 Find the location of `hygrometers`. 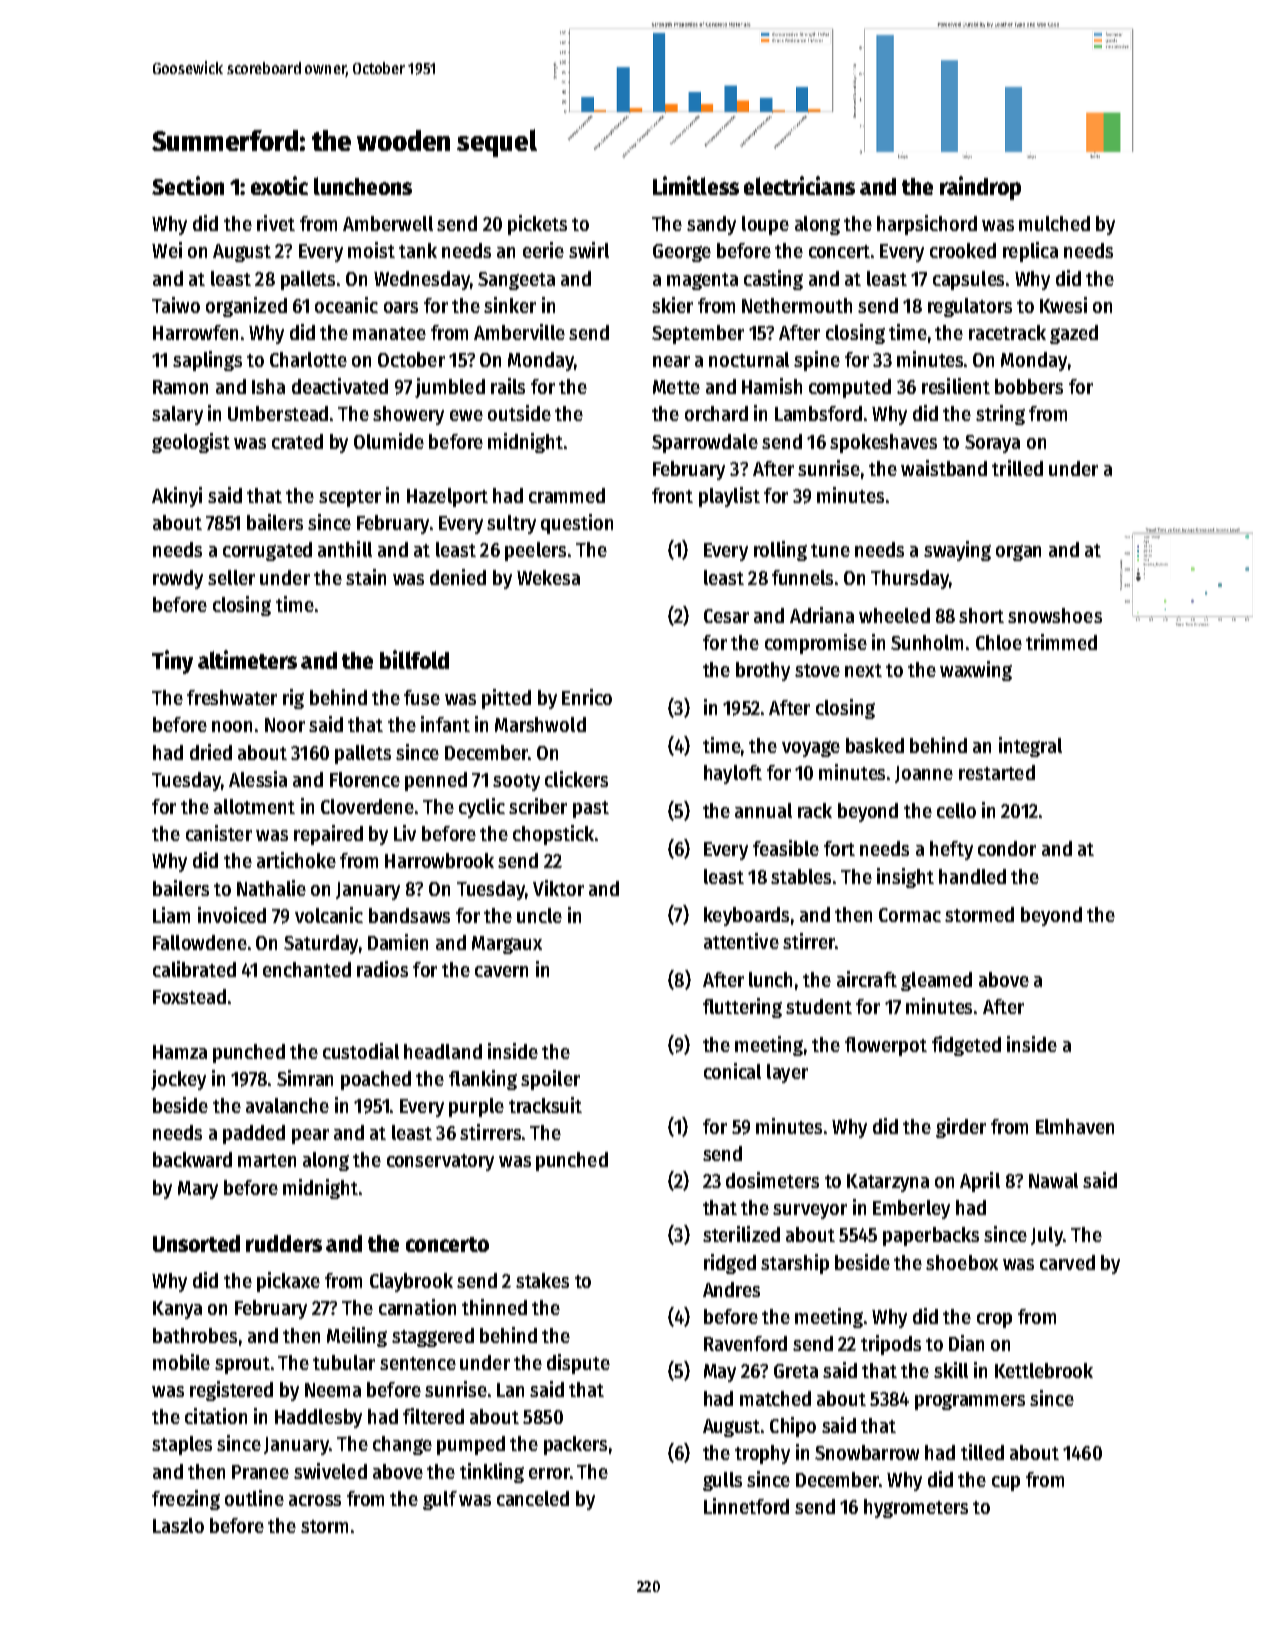

hygrometers is located at coordinates (916, 1508).
